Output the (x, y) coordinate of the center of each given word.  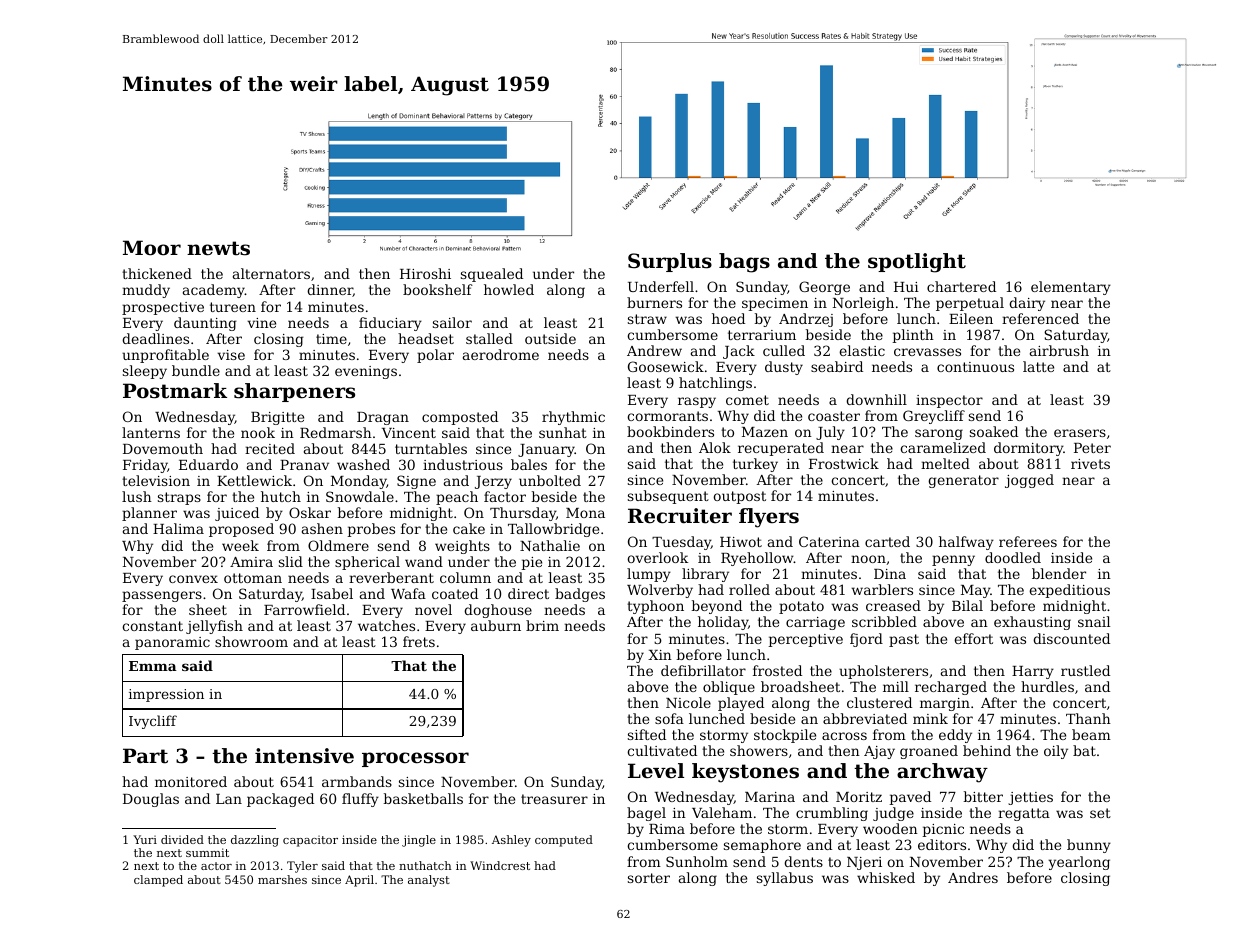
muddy (146, 291)
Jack (739, 352)
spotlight (917, 263)
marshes (282, 879)
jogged (1029, 481)
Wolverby (660, 591)
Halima (178, 528)
